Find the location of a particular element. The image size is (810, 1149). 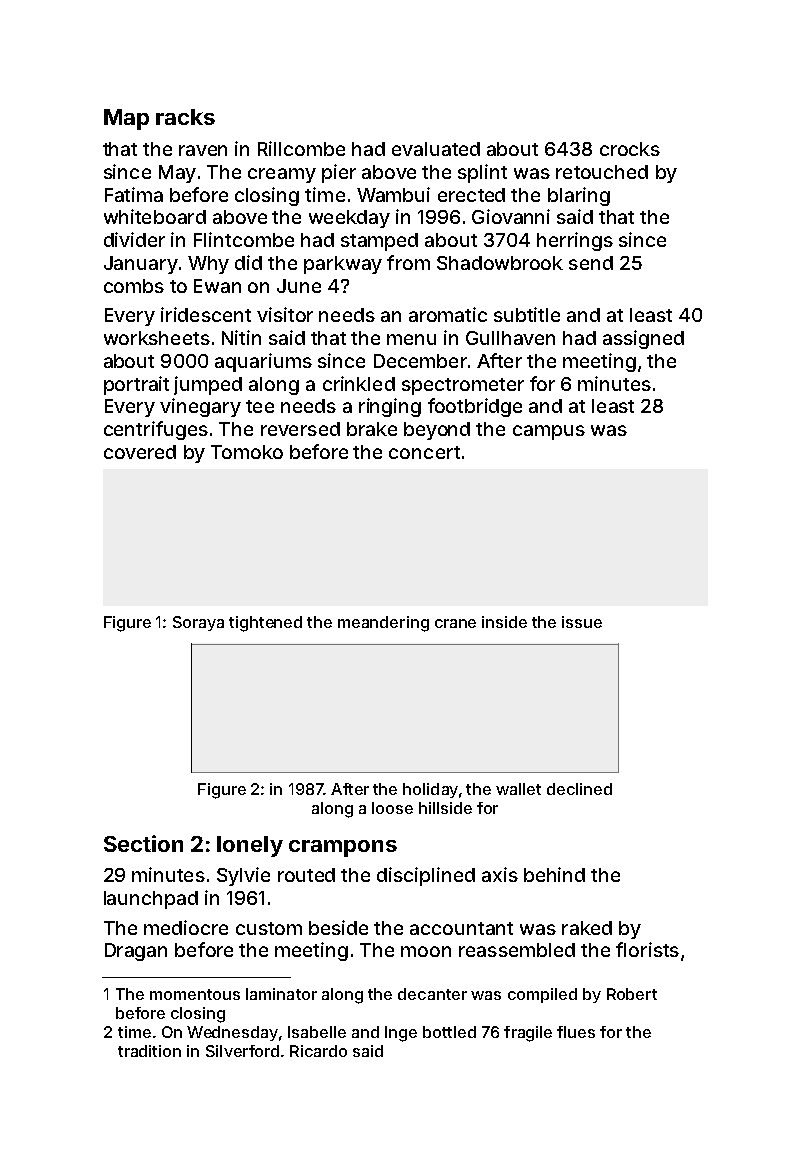

momentous is located at coordinates (195, 994).
